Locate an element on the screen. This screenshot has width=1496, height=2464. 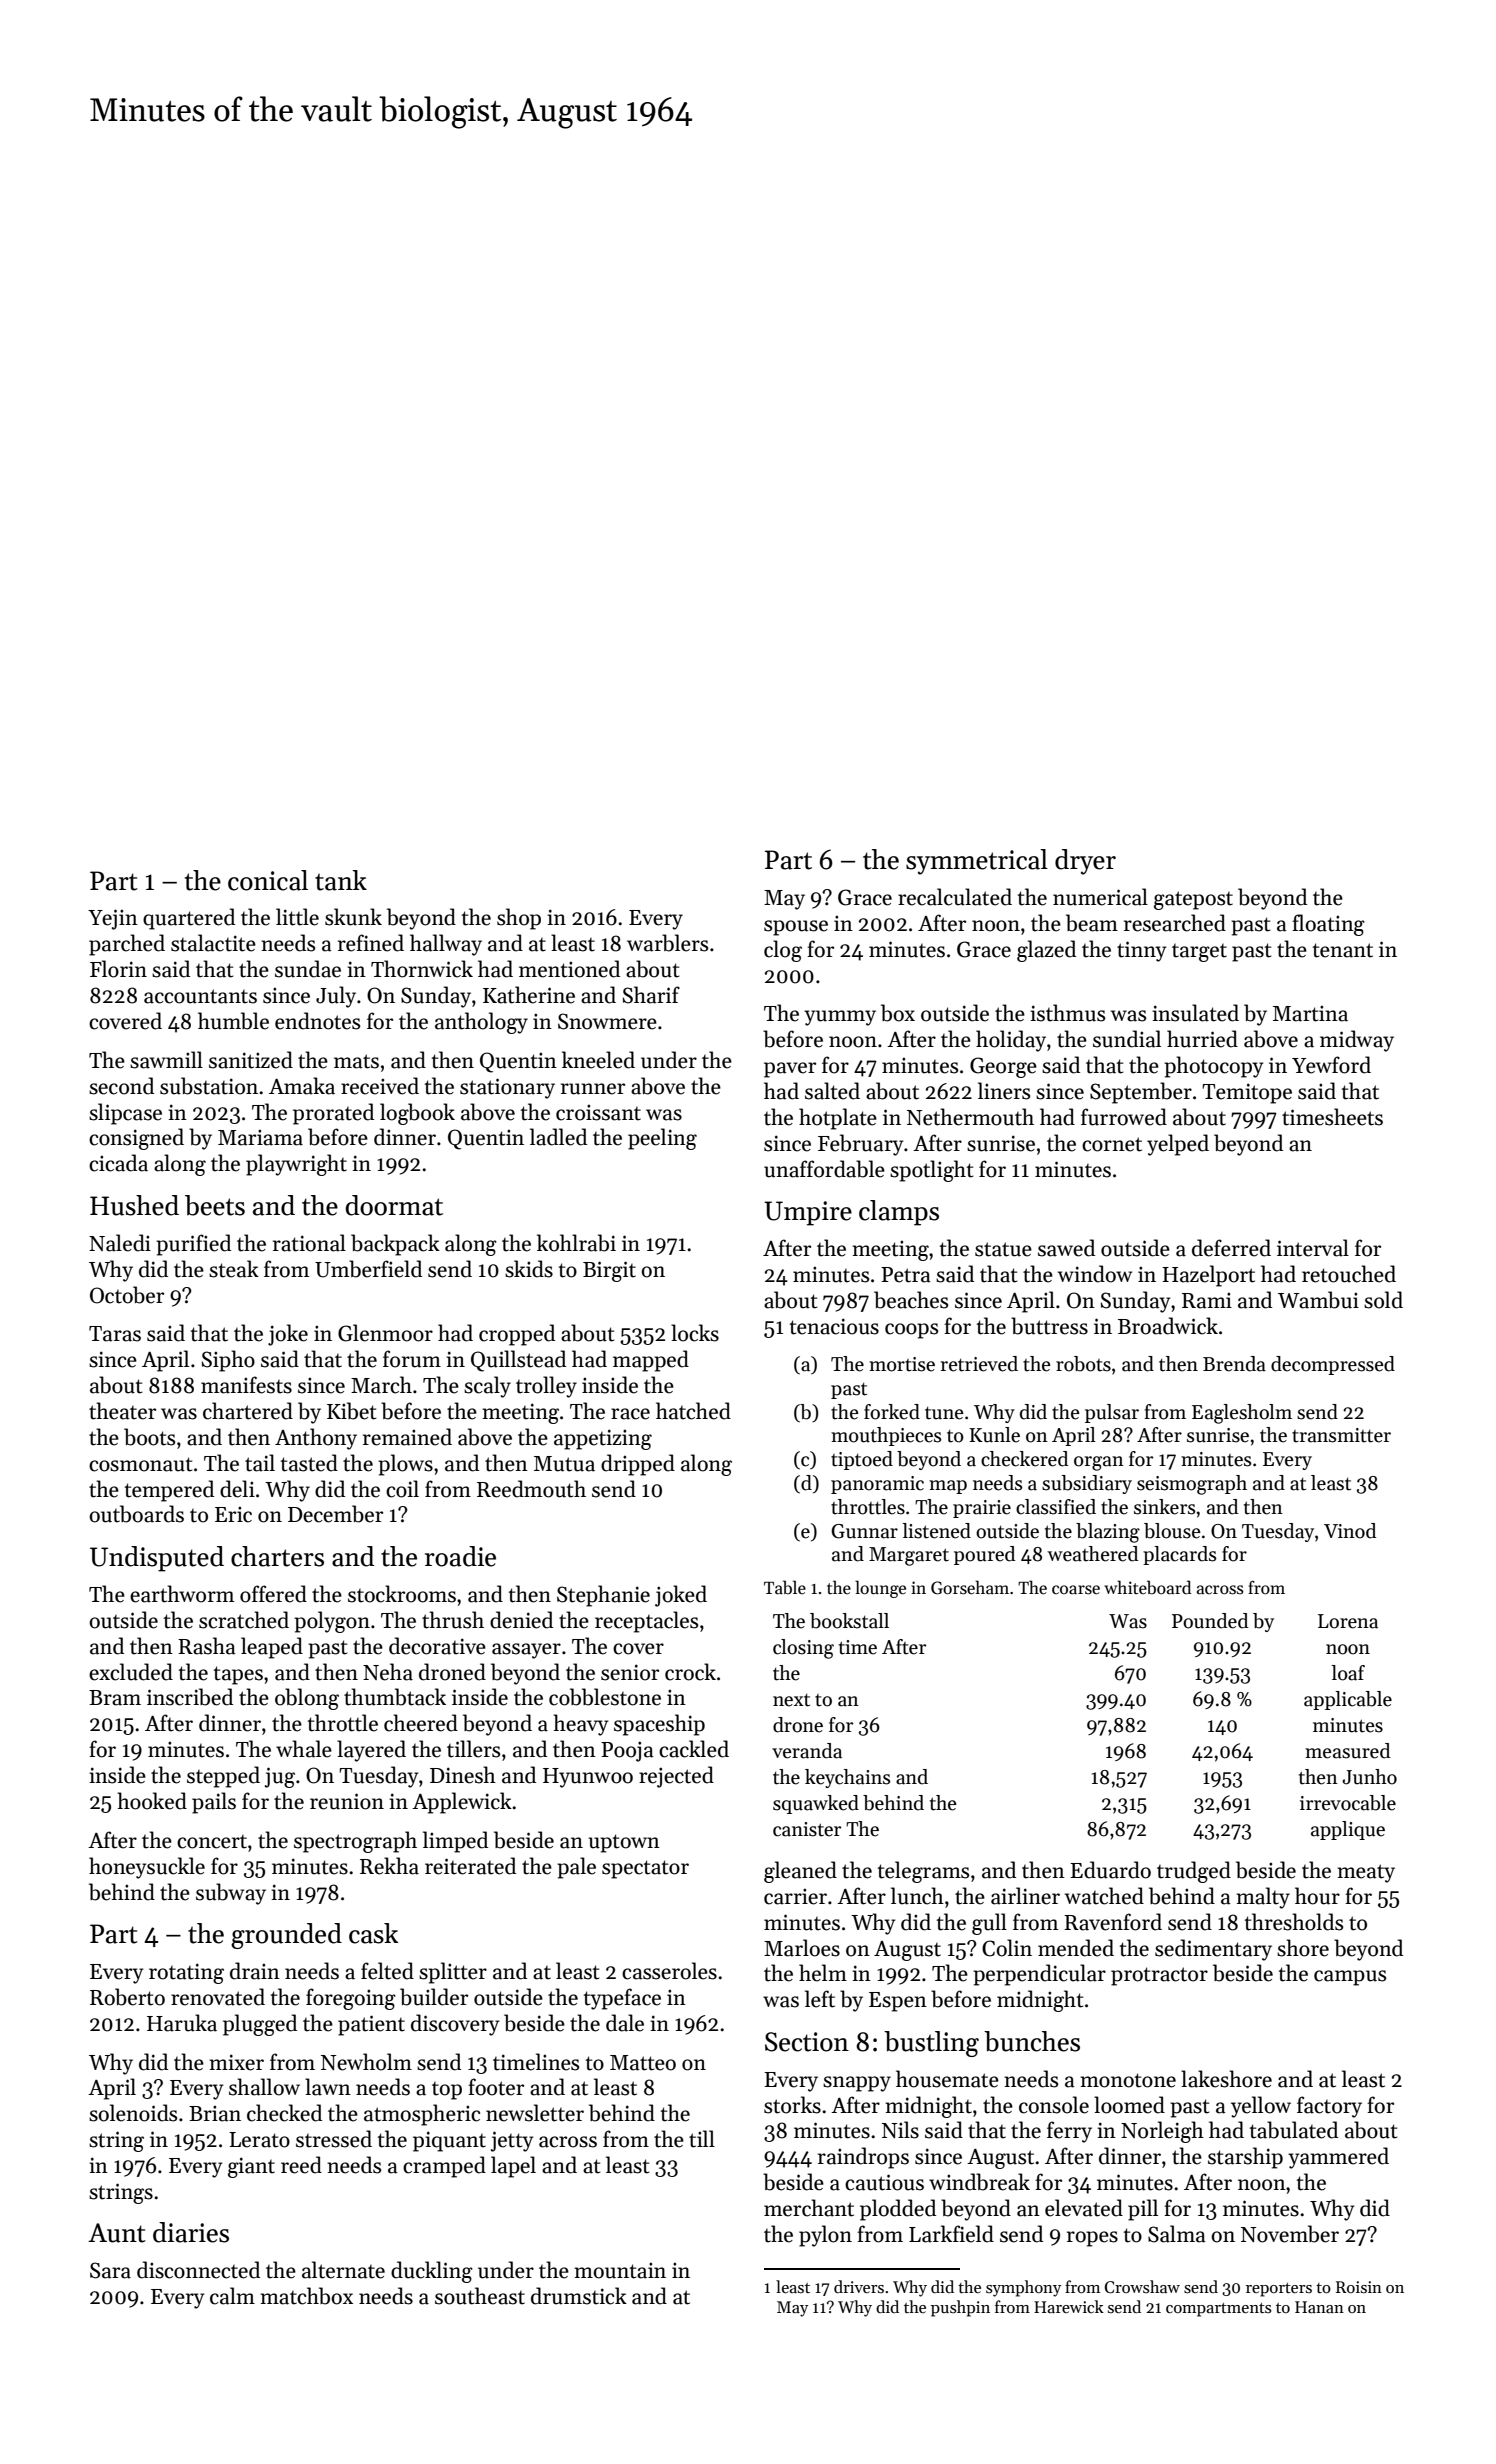
Kibet is located at coordinates (351, 1411).
